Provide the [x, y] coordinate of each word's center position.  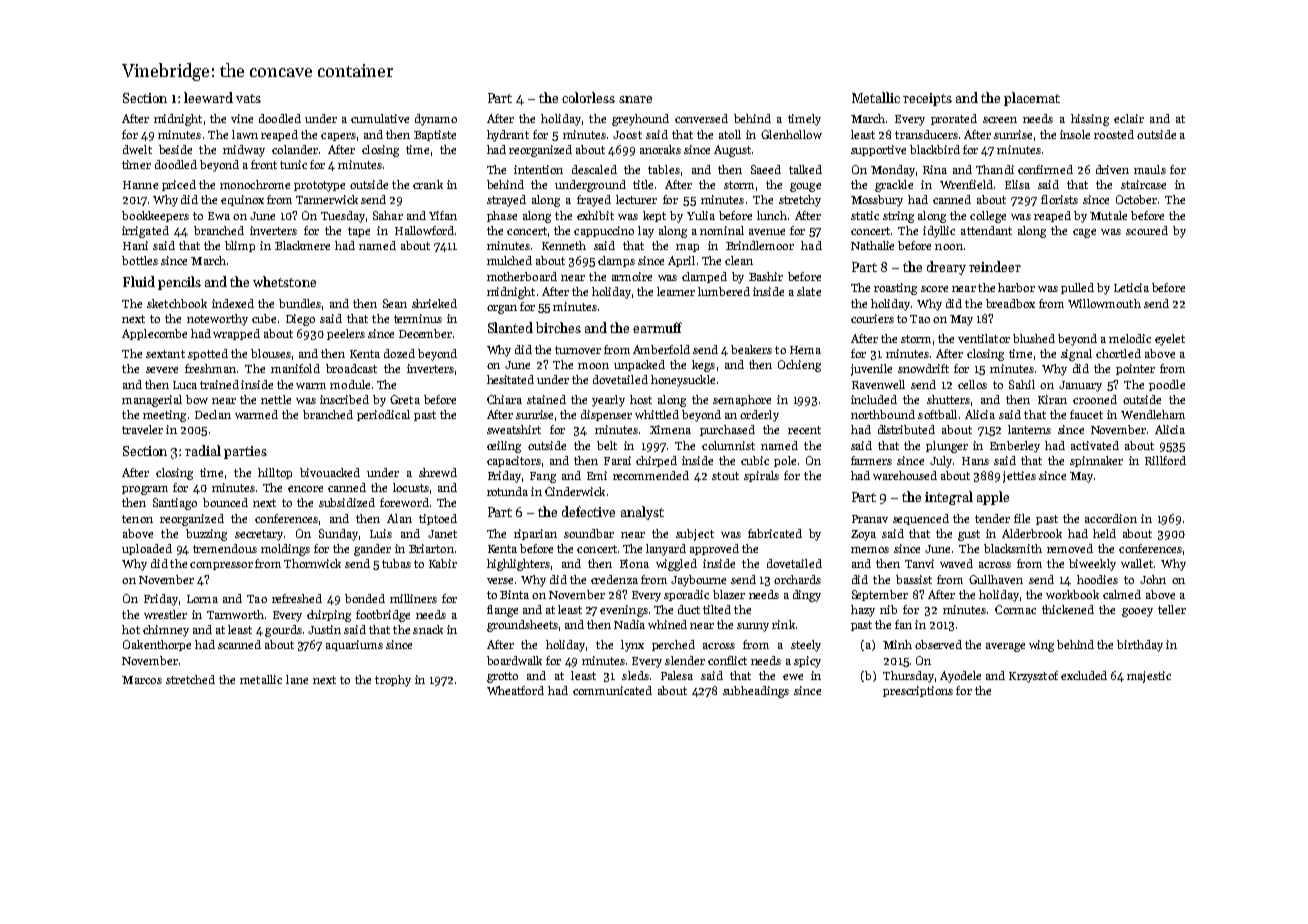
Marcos [142, 680]
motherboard [522, 276]
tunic [293, 164]
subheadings [756, 692]
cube [264, 318]
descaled [594, 169]
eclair [1129, 118]
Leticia [1131, 287]
